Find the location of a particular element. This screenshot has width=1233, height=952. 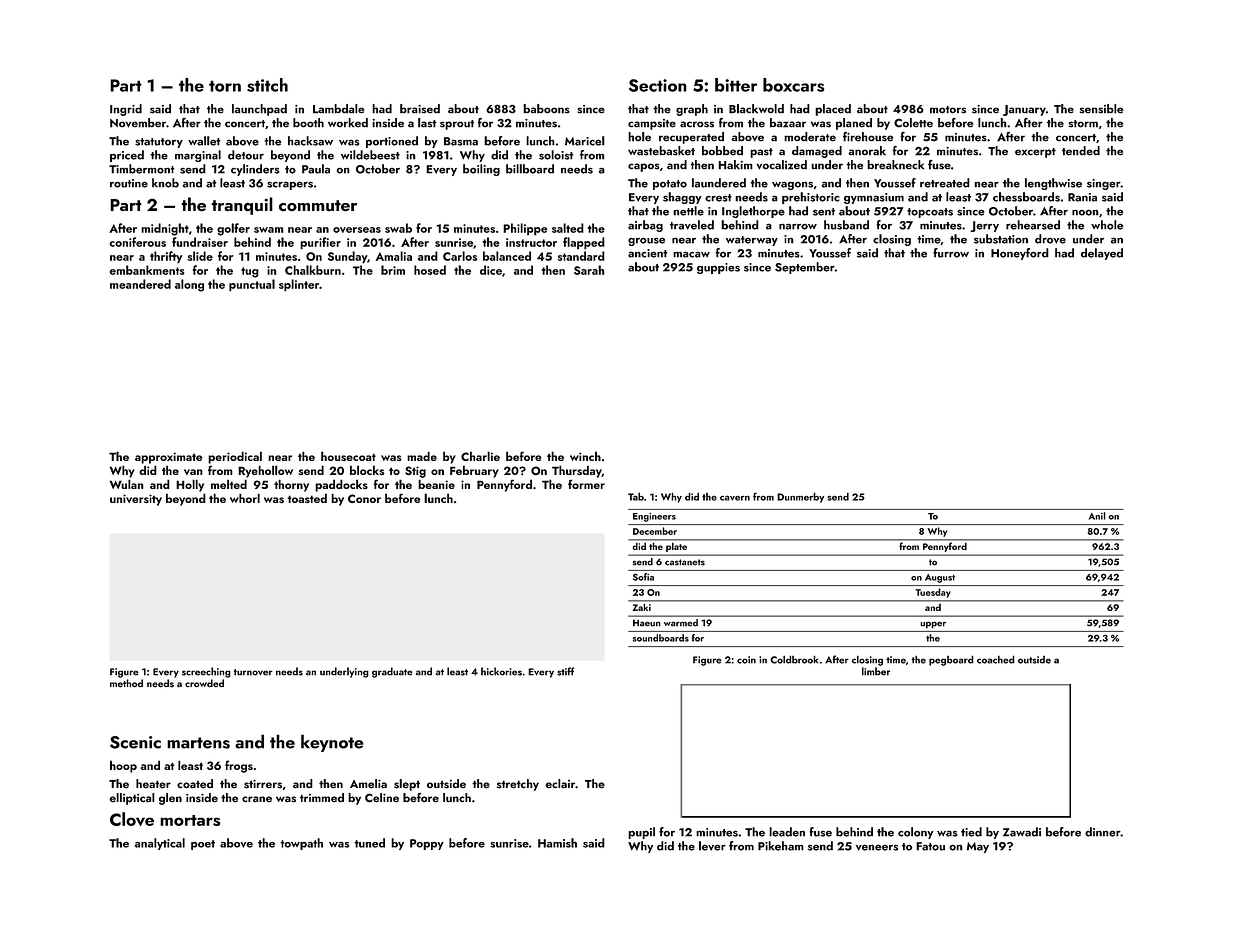

approximate is located at coordinates (168, 458).
